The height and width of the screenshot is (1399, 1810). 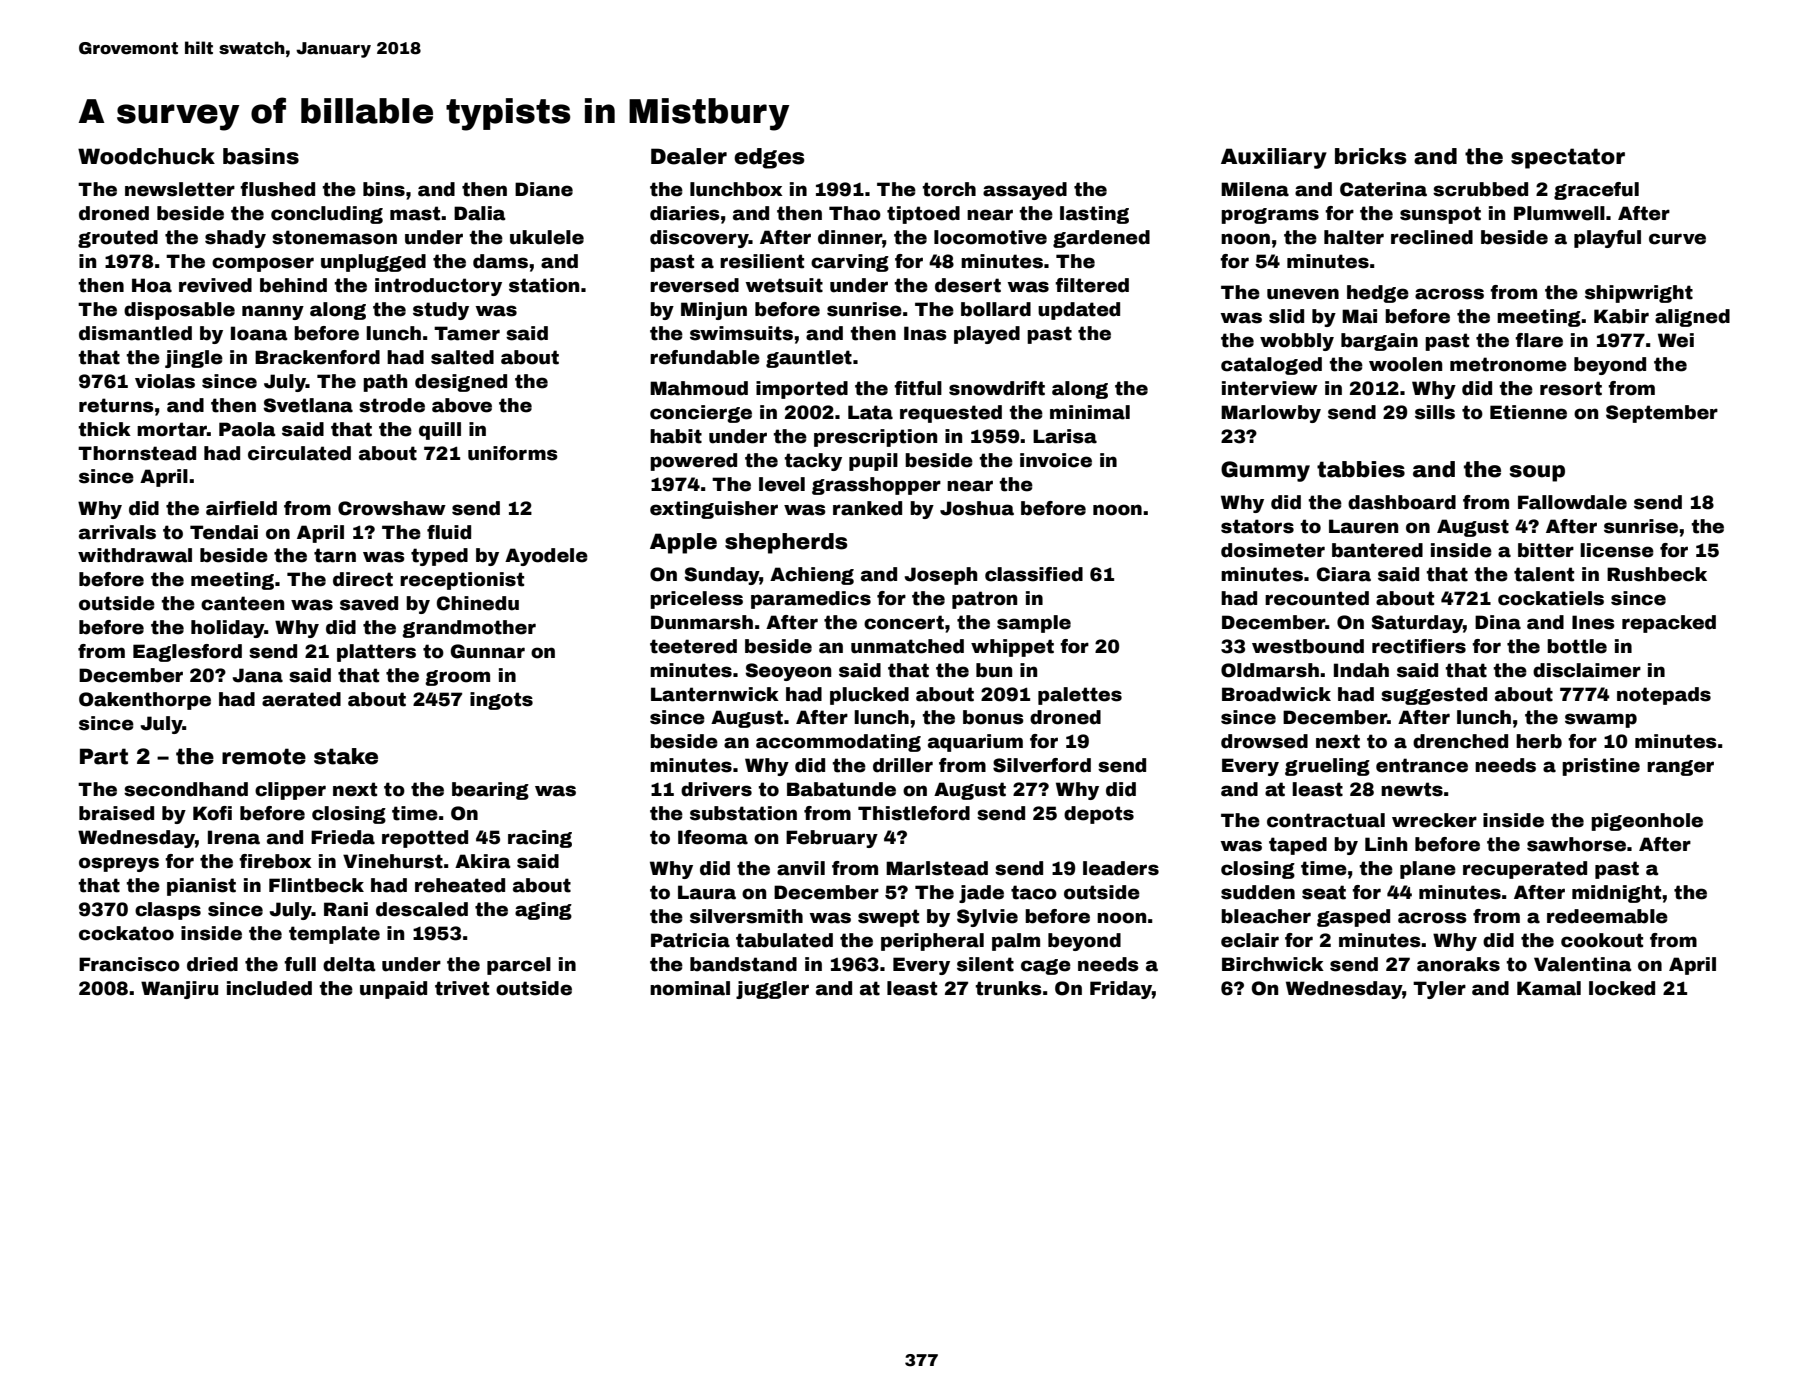 I want to click on repotted, so click(x=425, y=839).
